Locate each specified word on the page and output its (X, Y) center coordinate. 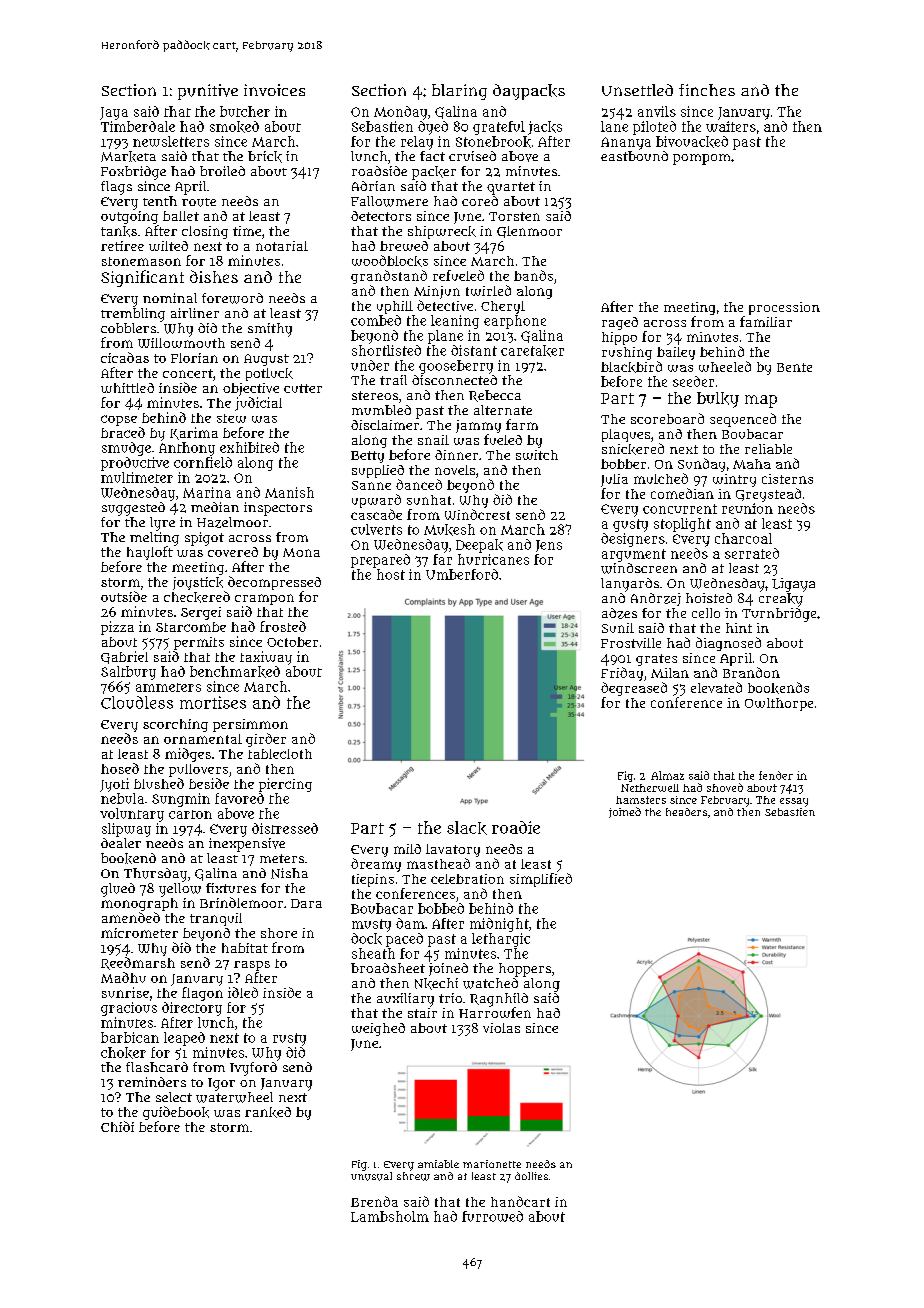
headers (686, 812)
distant (474, 350)
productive (135, 464)
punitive (208, 92)
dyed (433, 128)
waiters (731, 126)
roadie (516, 827)
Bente (794, 367)
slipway (126, 830)
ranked (268, 1112)
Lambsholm (390, 1216)
